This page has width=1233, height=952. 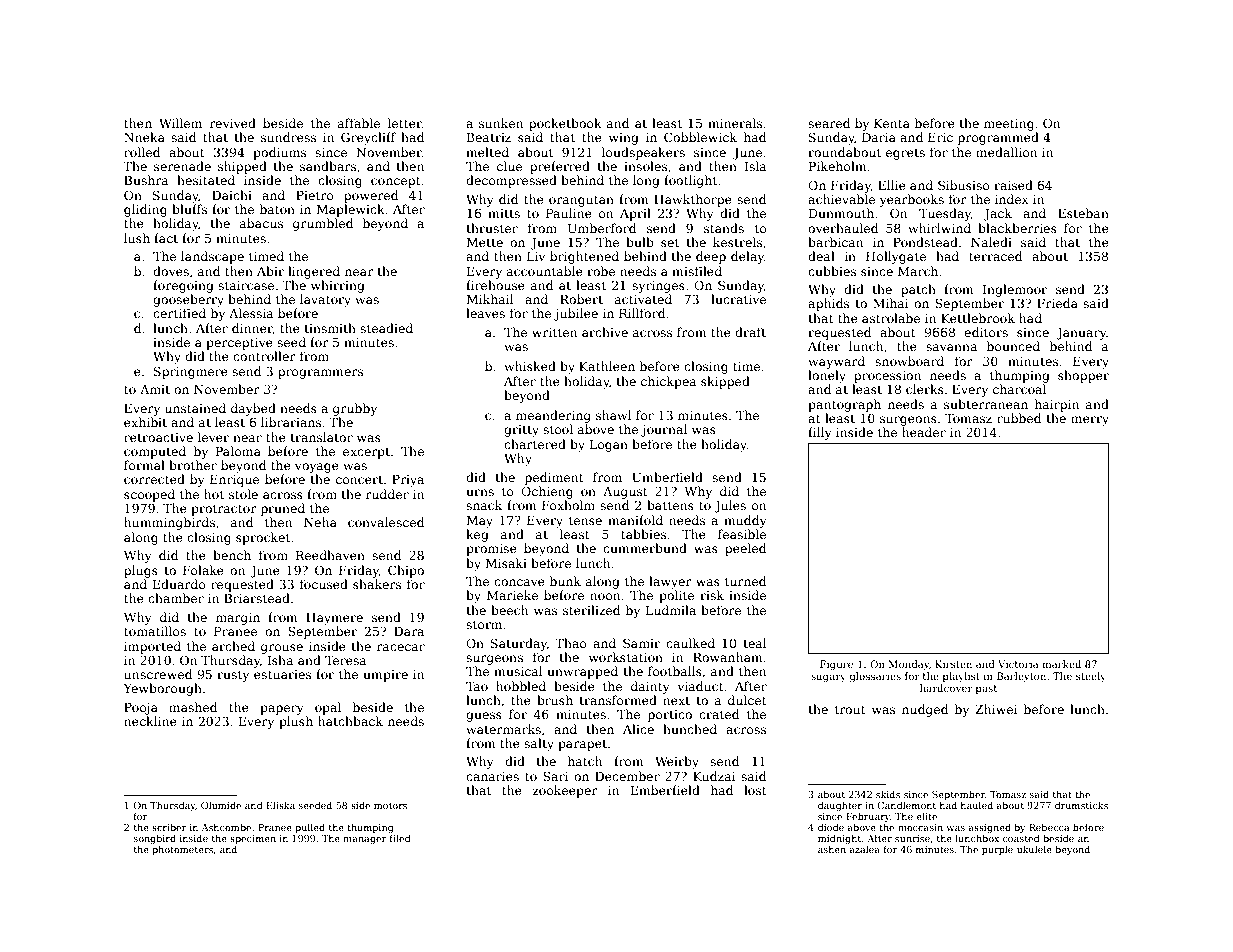 I want to click on feasible, so click(x=742, y=534).
